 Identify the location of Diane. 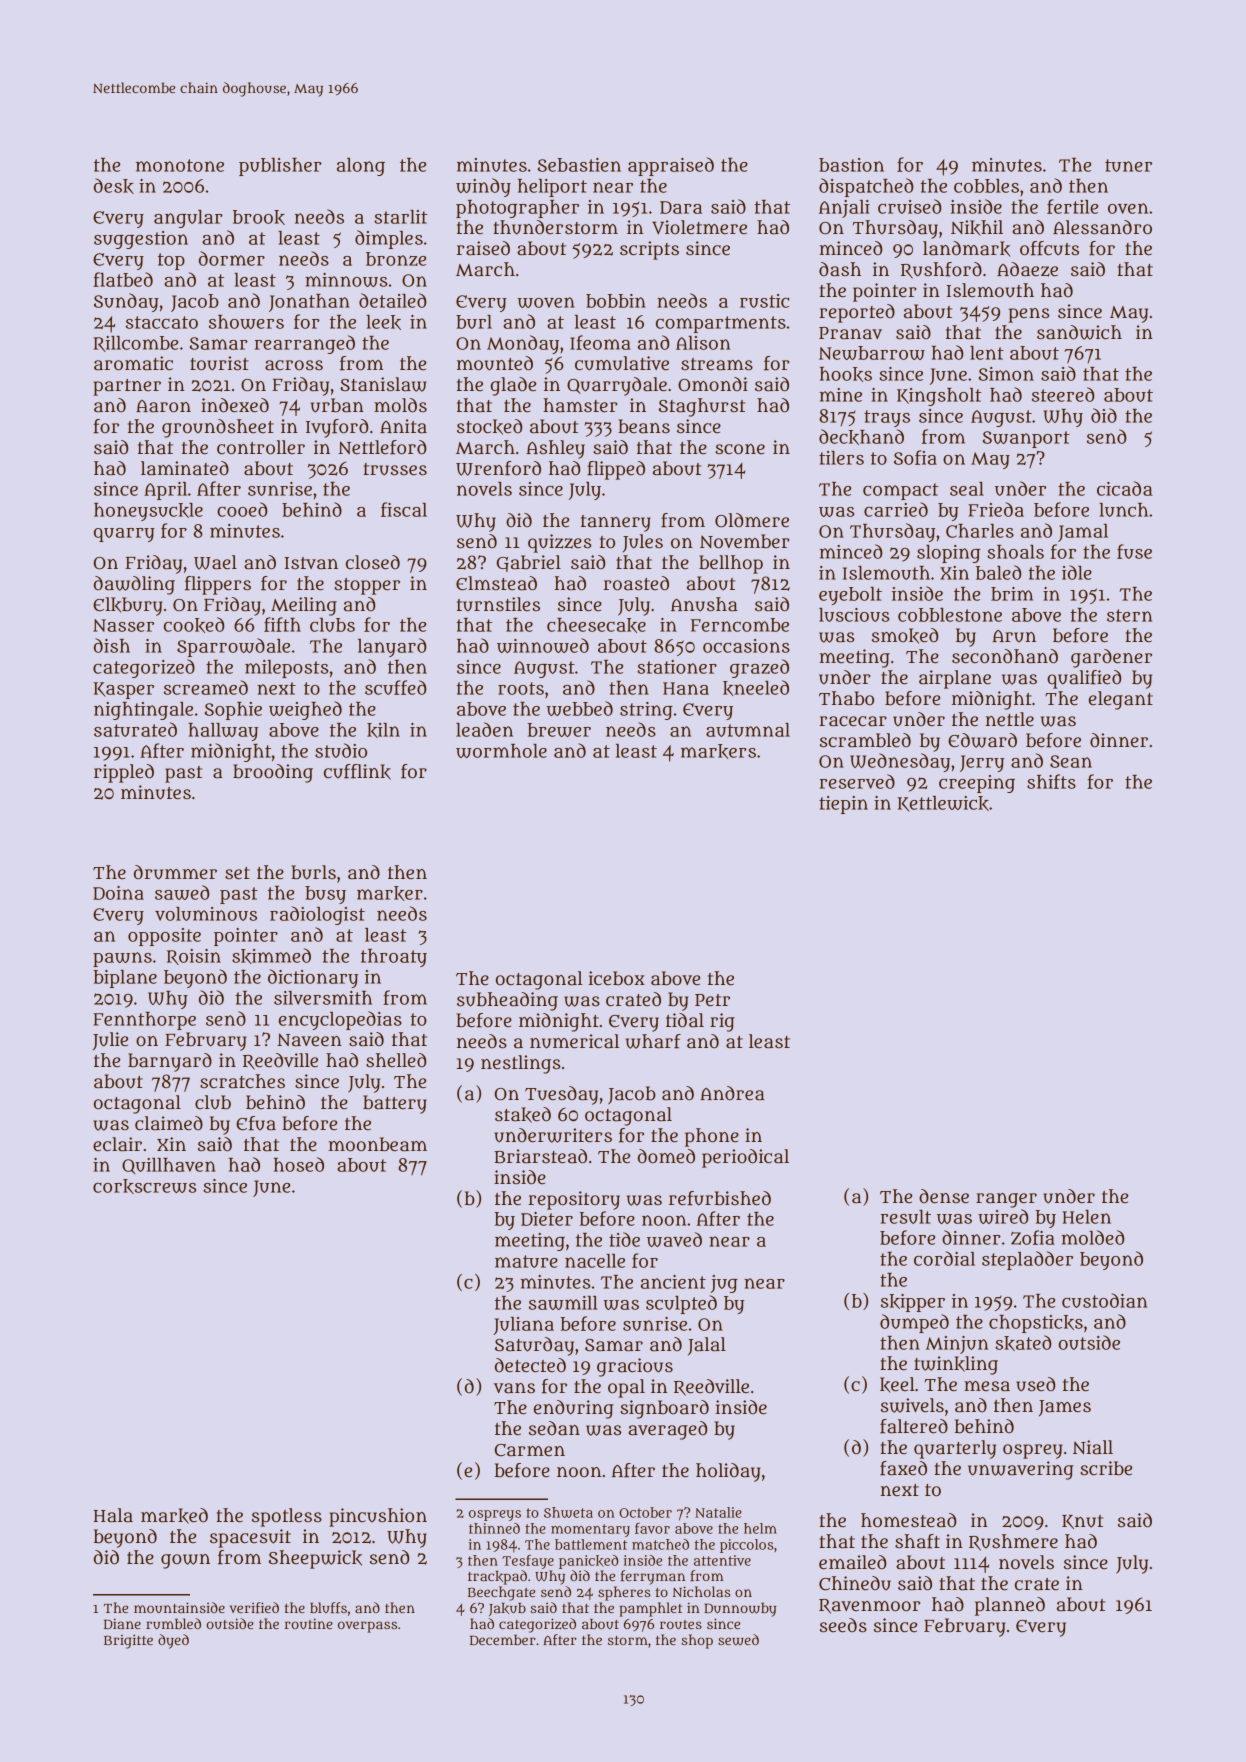
(122, 1623).
